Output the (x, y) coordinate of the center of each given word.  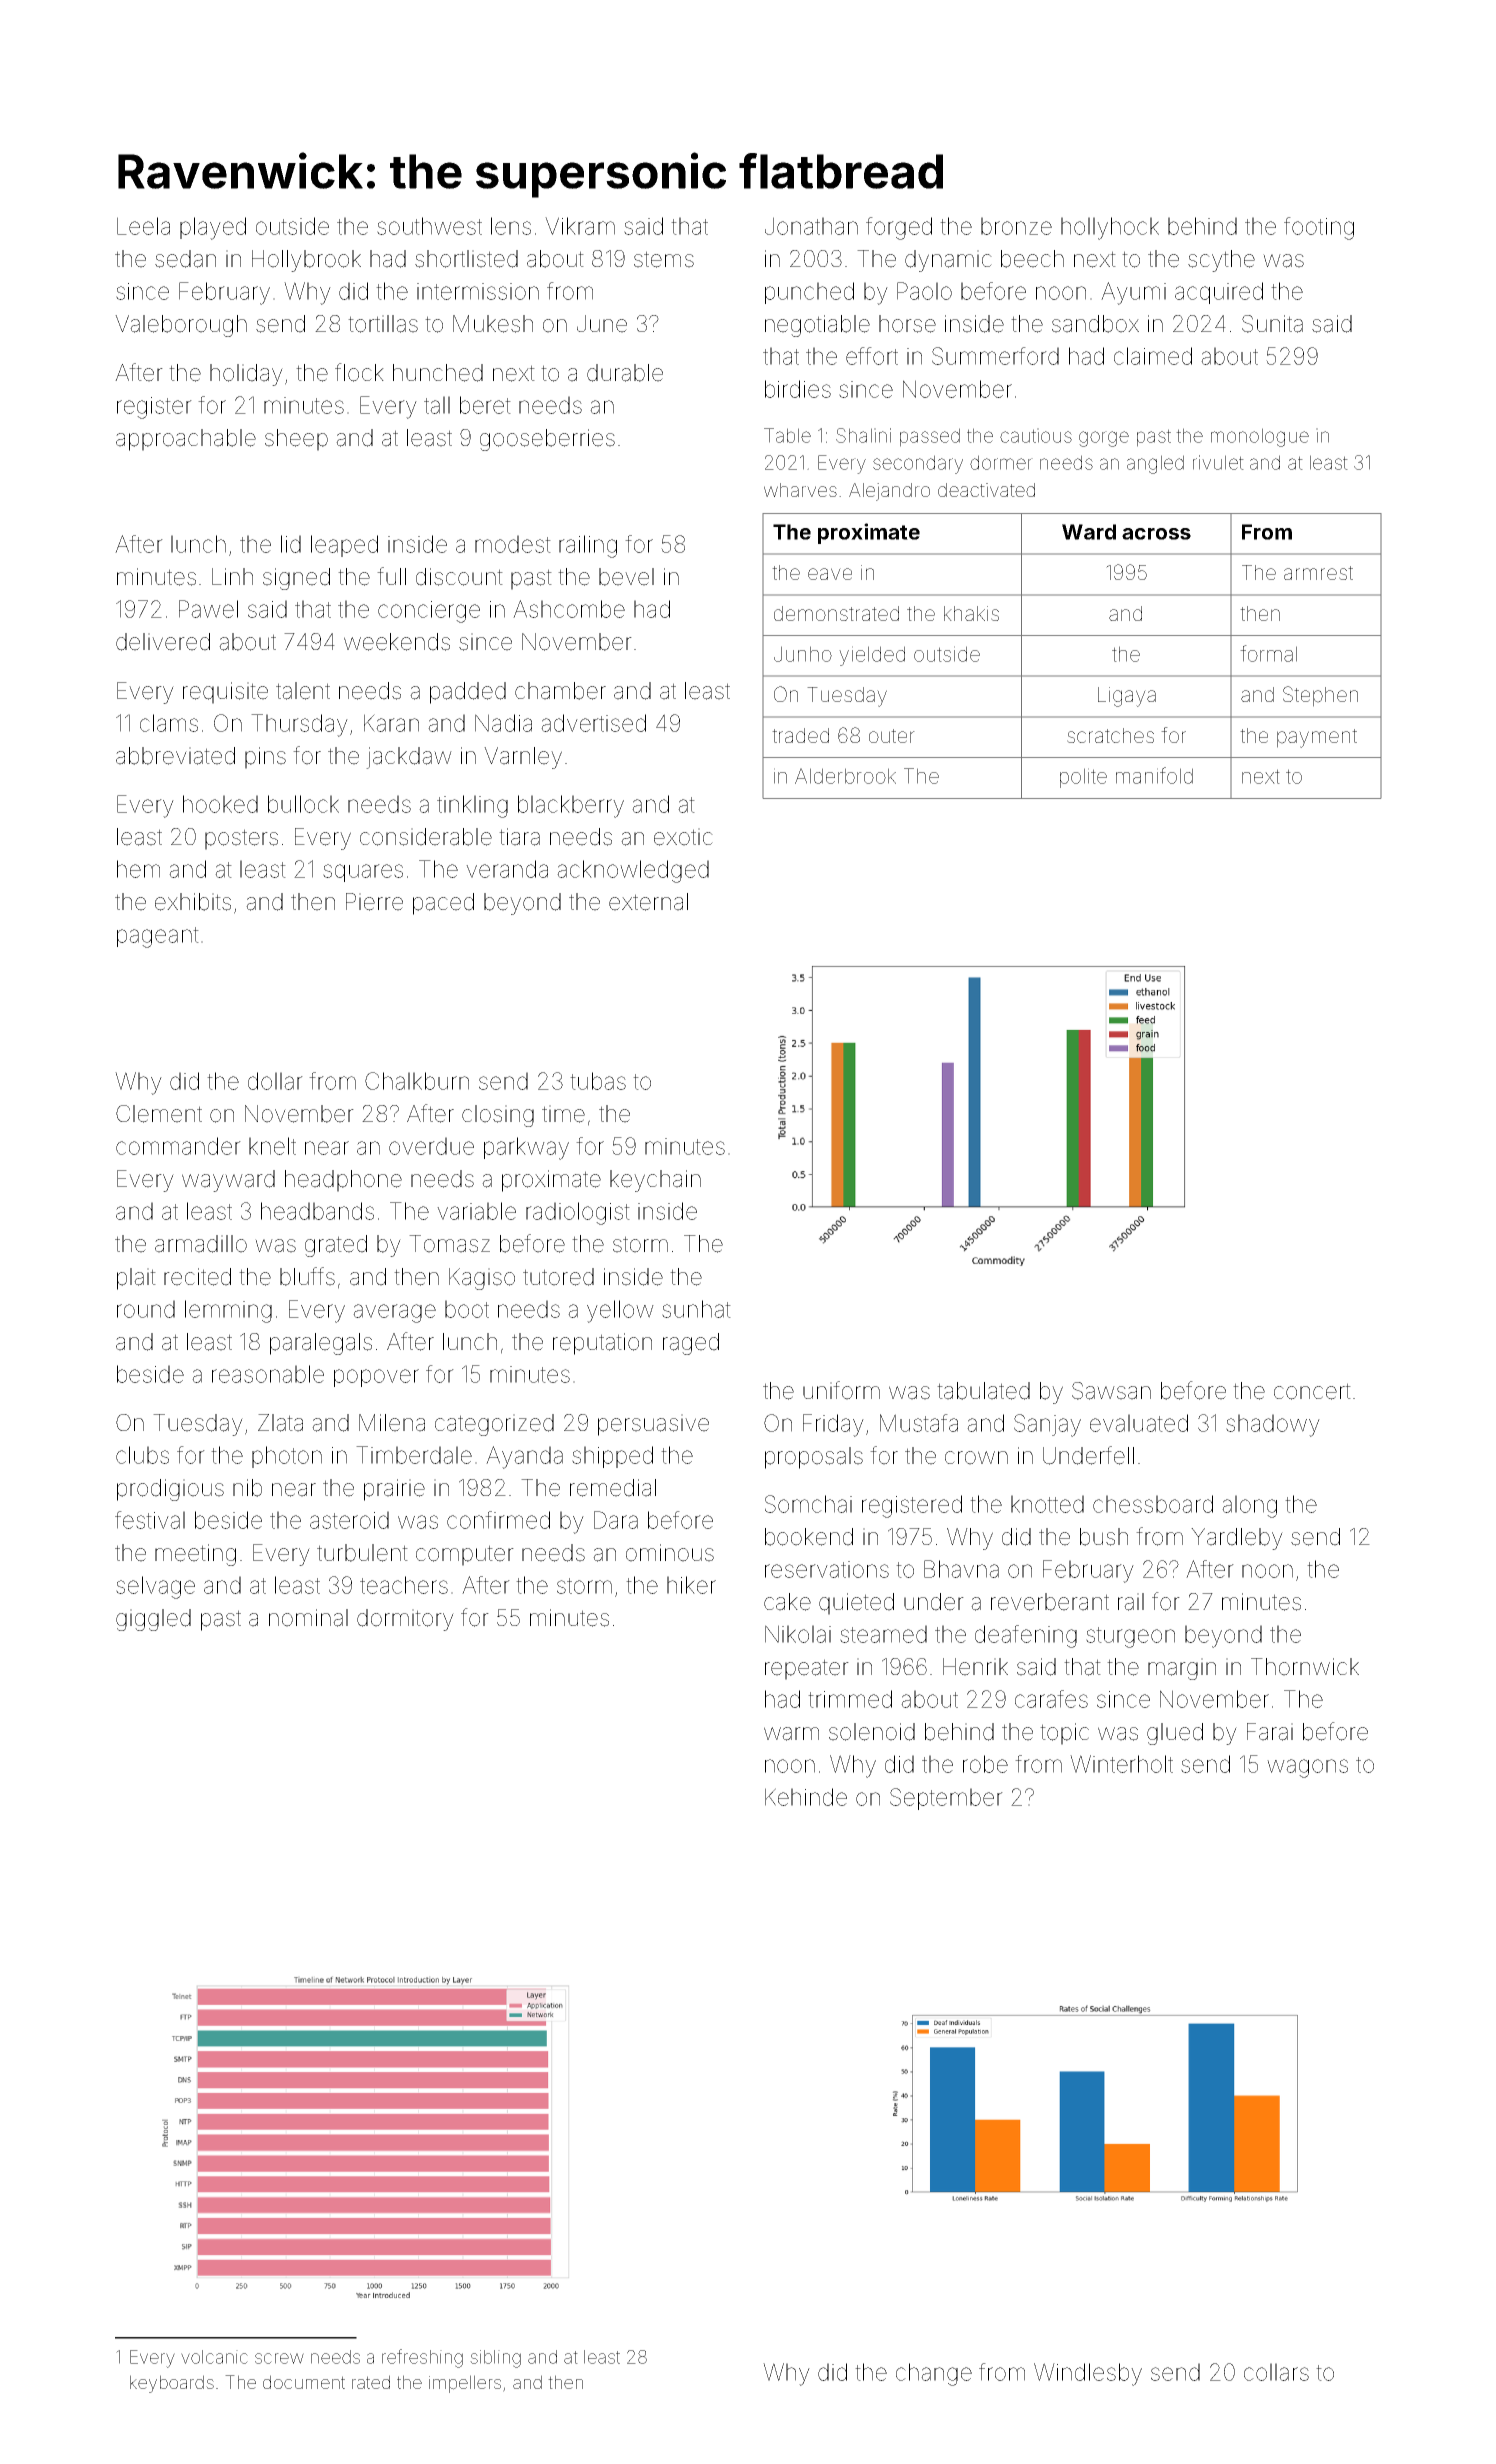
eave (830, 574)
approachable (186, 440)
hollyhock (1110, 228)
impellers (465, 2384)
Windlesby (1088, 2374)
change (934, 2374)
